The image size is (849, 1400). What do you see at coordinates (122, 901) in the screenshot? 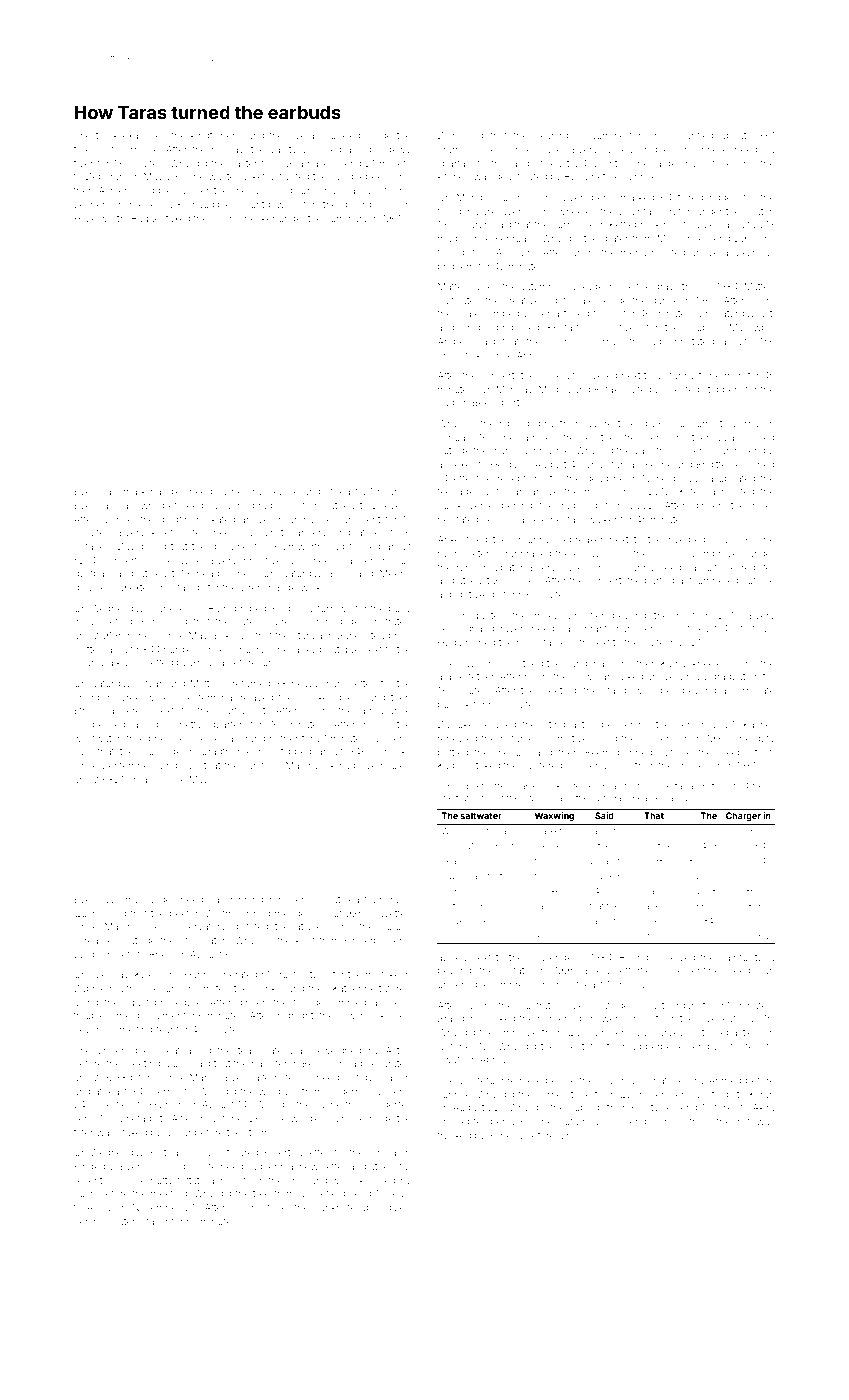
I see `yummy` at bounding box center [122, 901].
